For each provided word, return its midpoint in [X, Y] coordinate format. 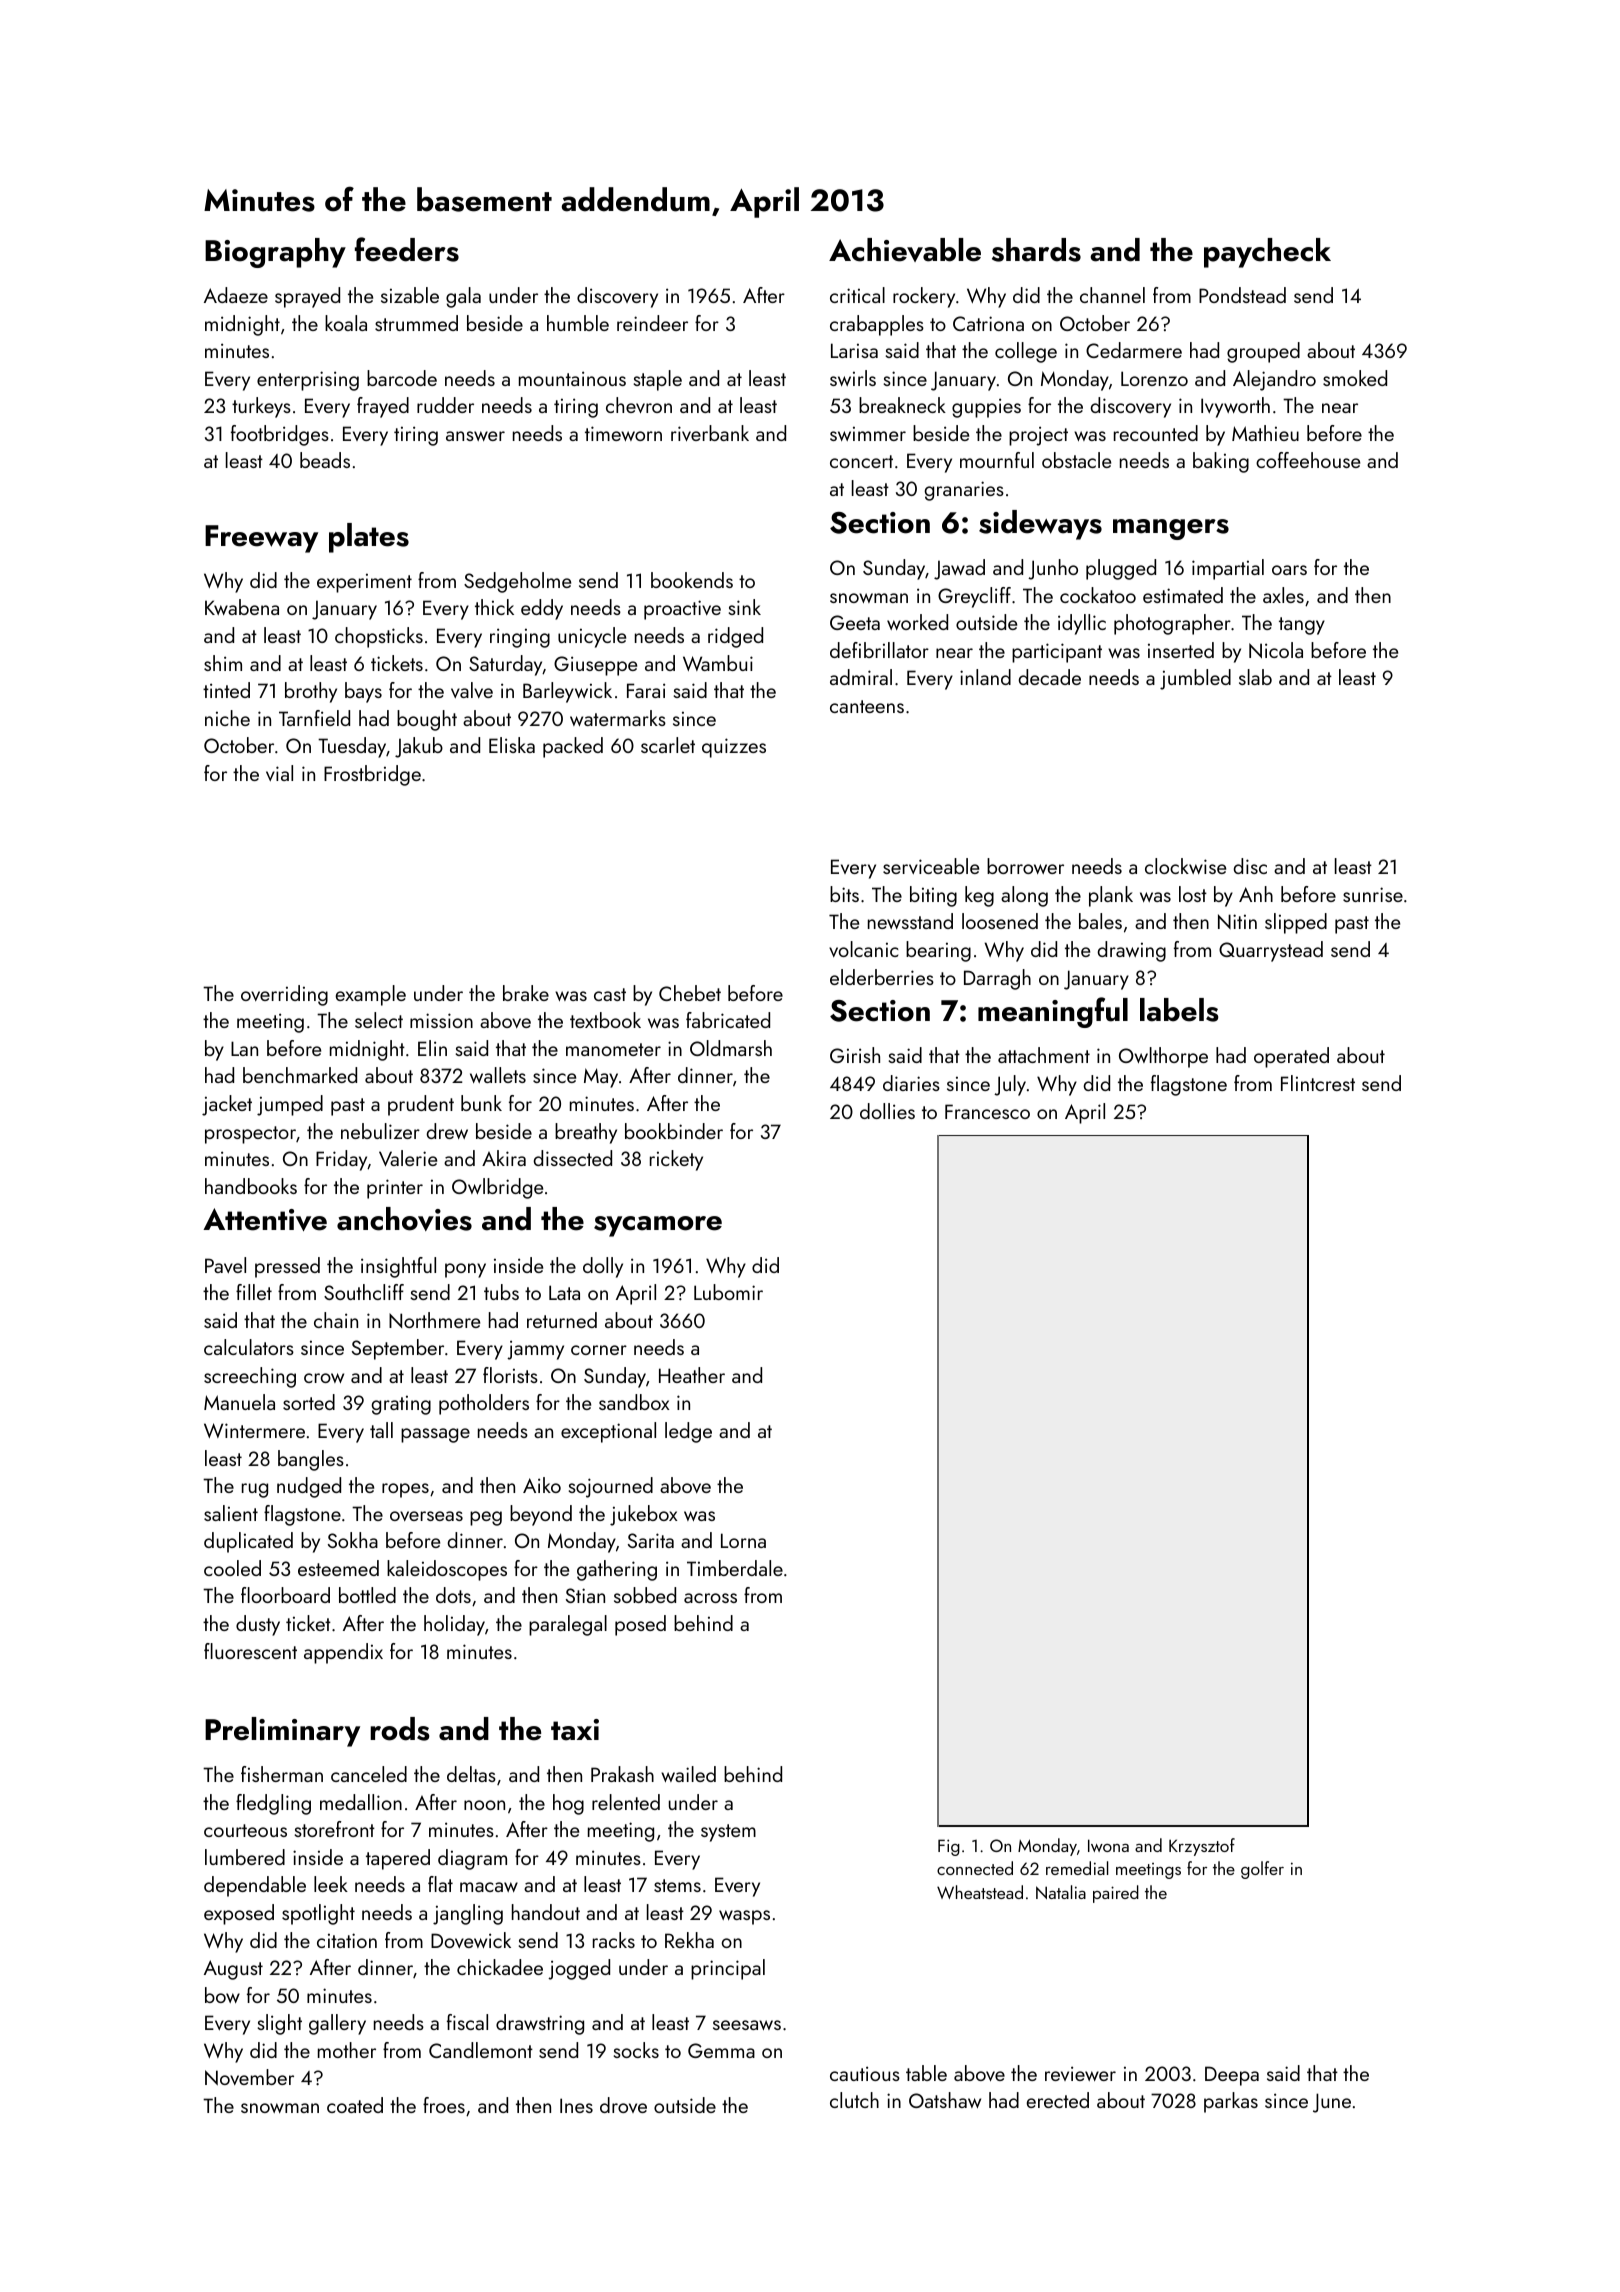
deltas [471, 1774]
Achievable [905, 250]
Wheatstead [980, 1892]
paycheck [1267, 253]
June [1332, 2103]
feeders [407, 249]
